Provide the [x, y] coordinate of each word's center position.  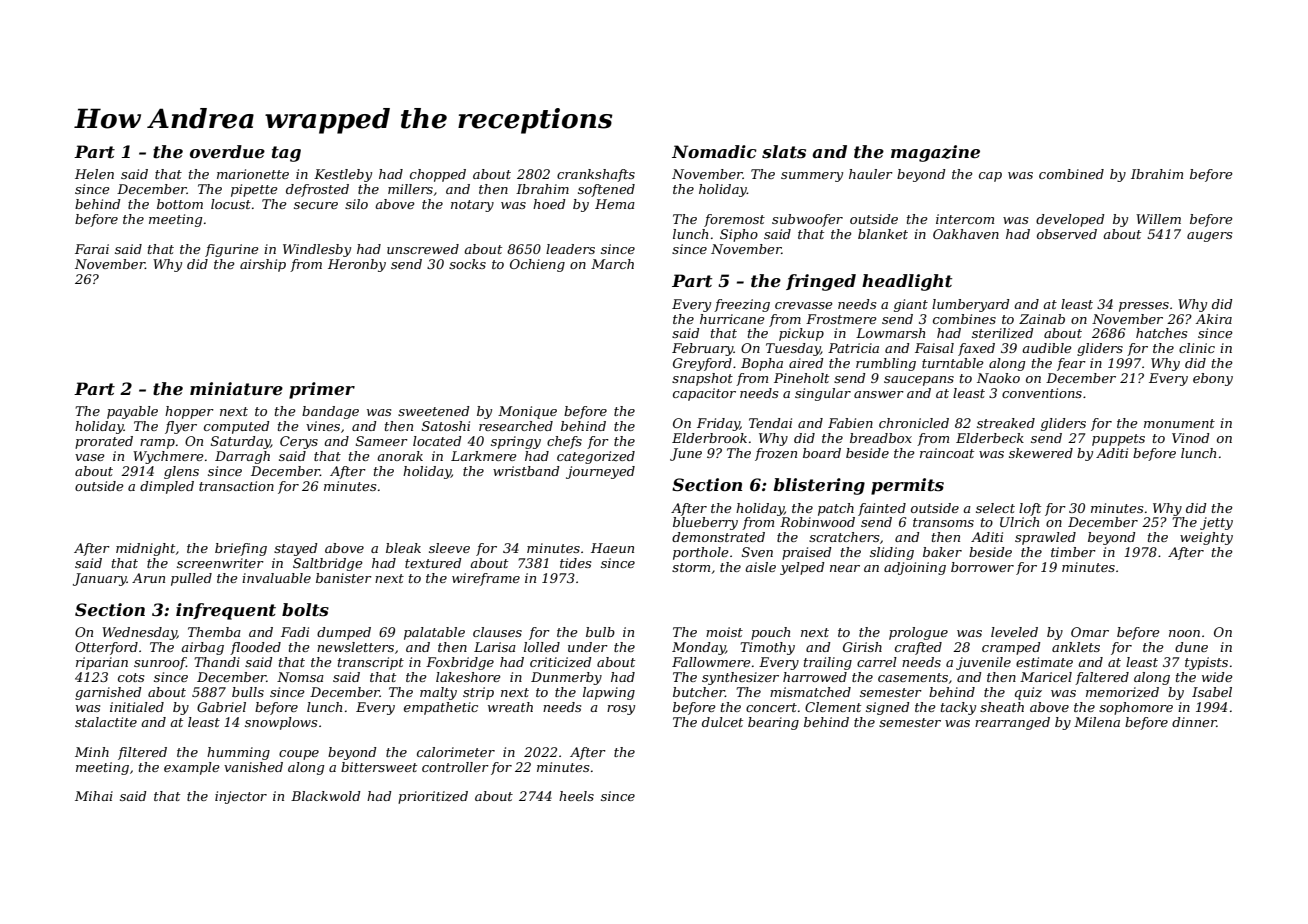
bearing [773, 723]
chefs [564, 442]
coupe [299, 755]
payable [132, 412]
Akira [1214, 319]
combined [1071, 174]
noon [1184, 633]
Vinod [1191, 438]
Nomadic [714, 151]
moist [724, 632]
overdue [227, 151]
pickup [801, 334]
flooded [255, 648]
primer [322, 390]
